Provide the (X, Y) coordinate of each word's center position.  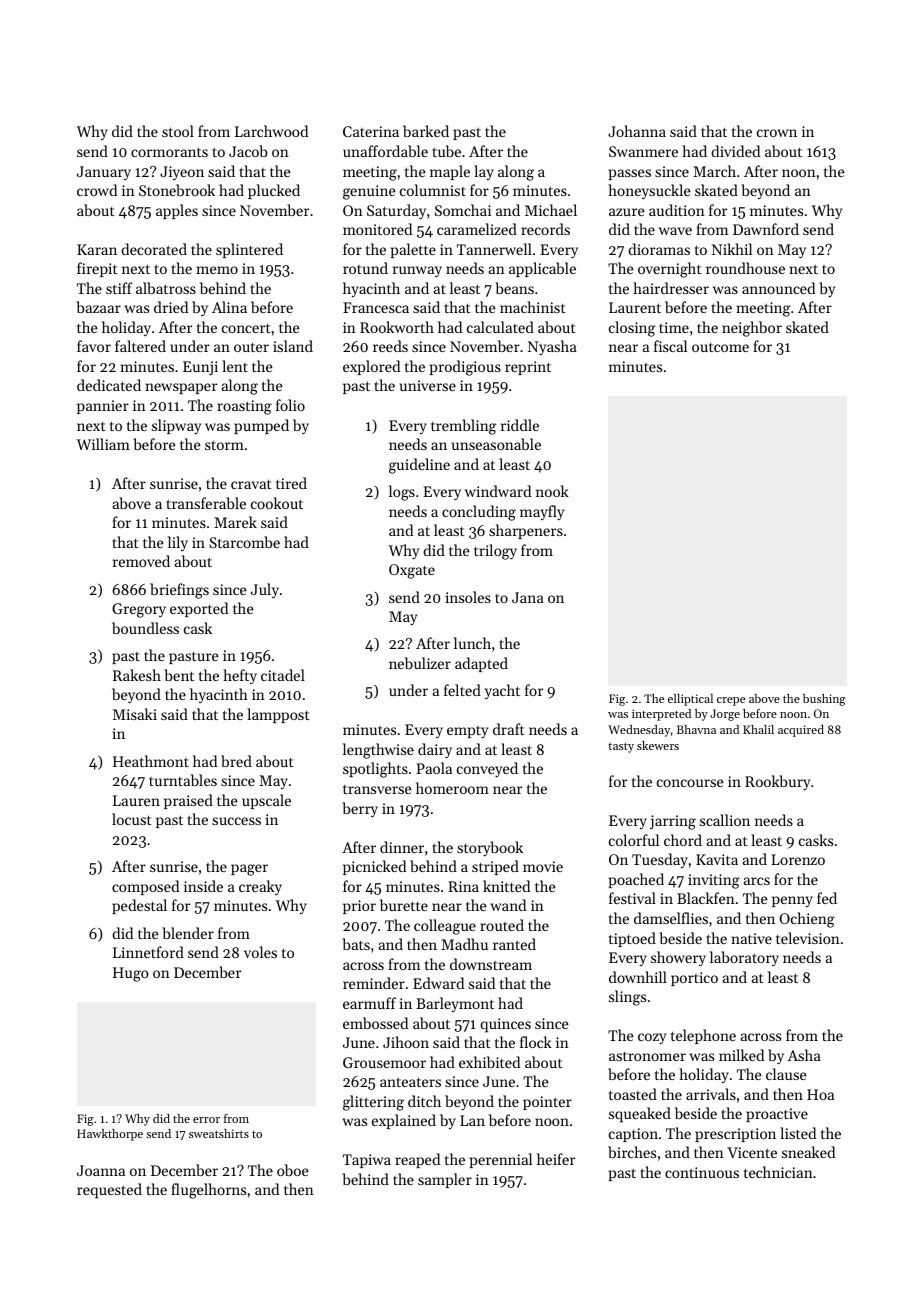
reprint (528, 368)
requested (109, 1191)
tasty (621, 747)
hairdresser (671, 288)
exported (199, 609)
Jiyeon (182, 173)
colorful (634, 840)
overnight (670, 270)
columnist (433, 190)
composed (145, 887)
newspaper (181, 388)
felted (462, 690)
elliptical (690, 700)
